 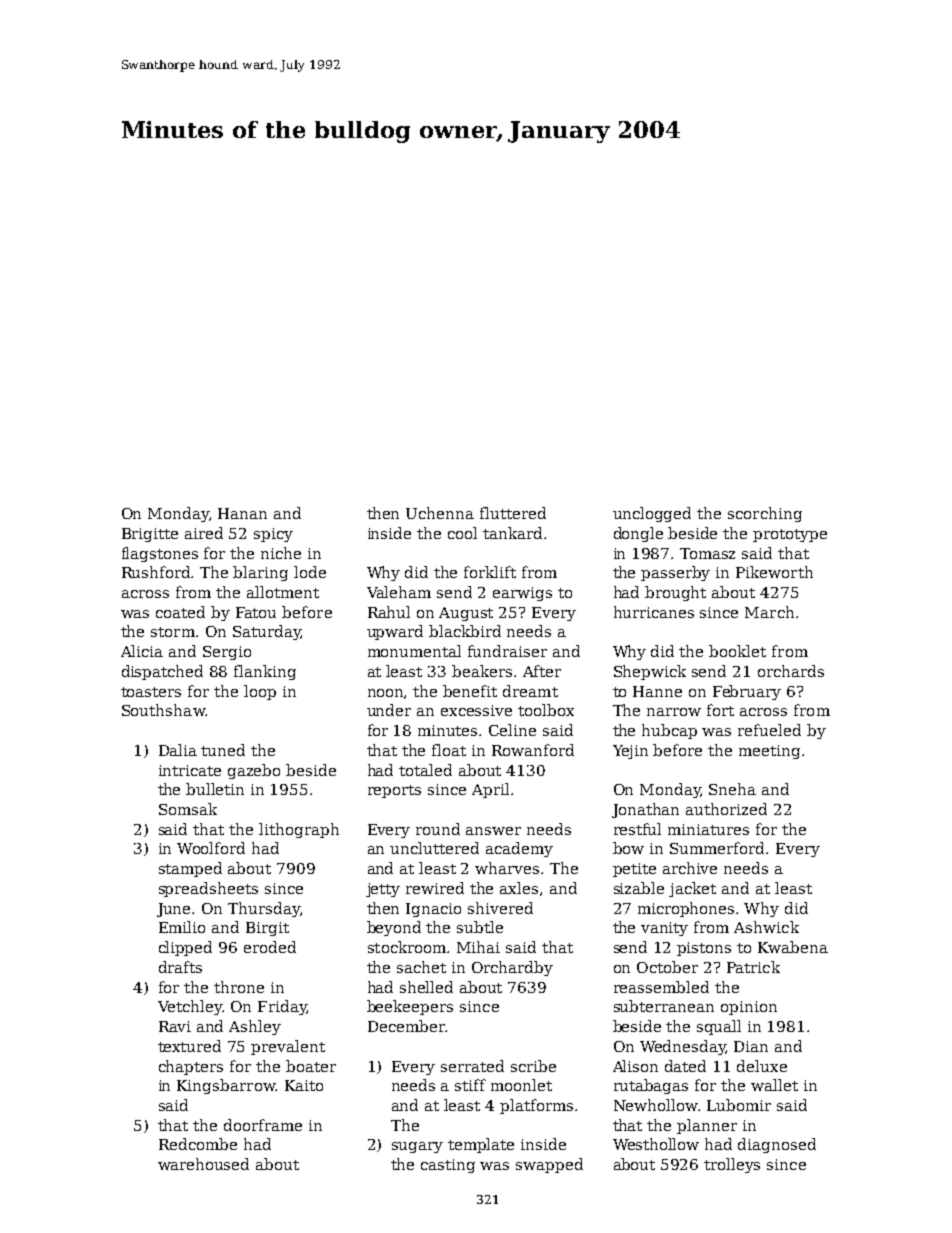 I want to click on Hanan, so click(x=242, y=513).
